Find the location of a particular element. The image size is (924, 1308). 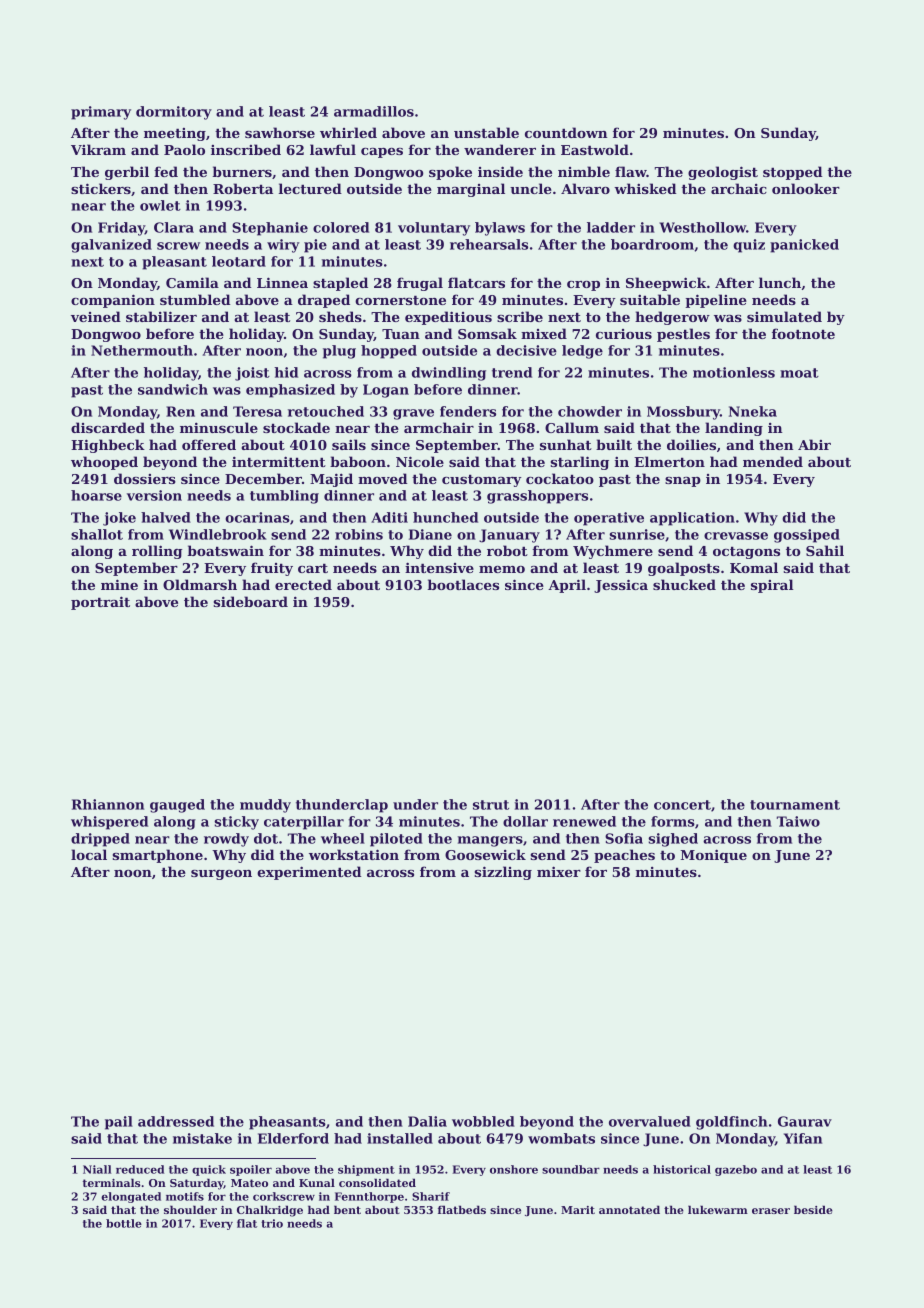

elongated is located at coordinates (131, 1197).
